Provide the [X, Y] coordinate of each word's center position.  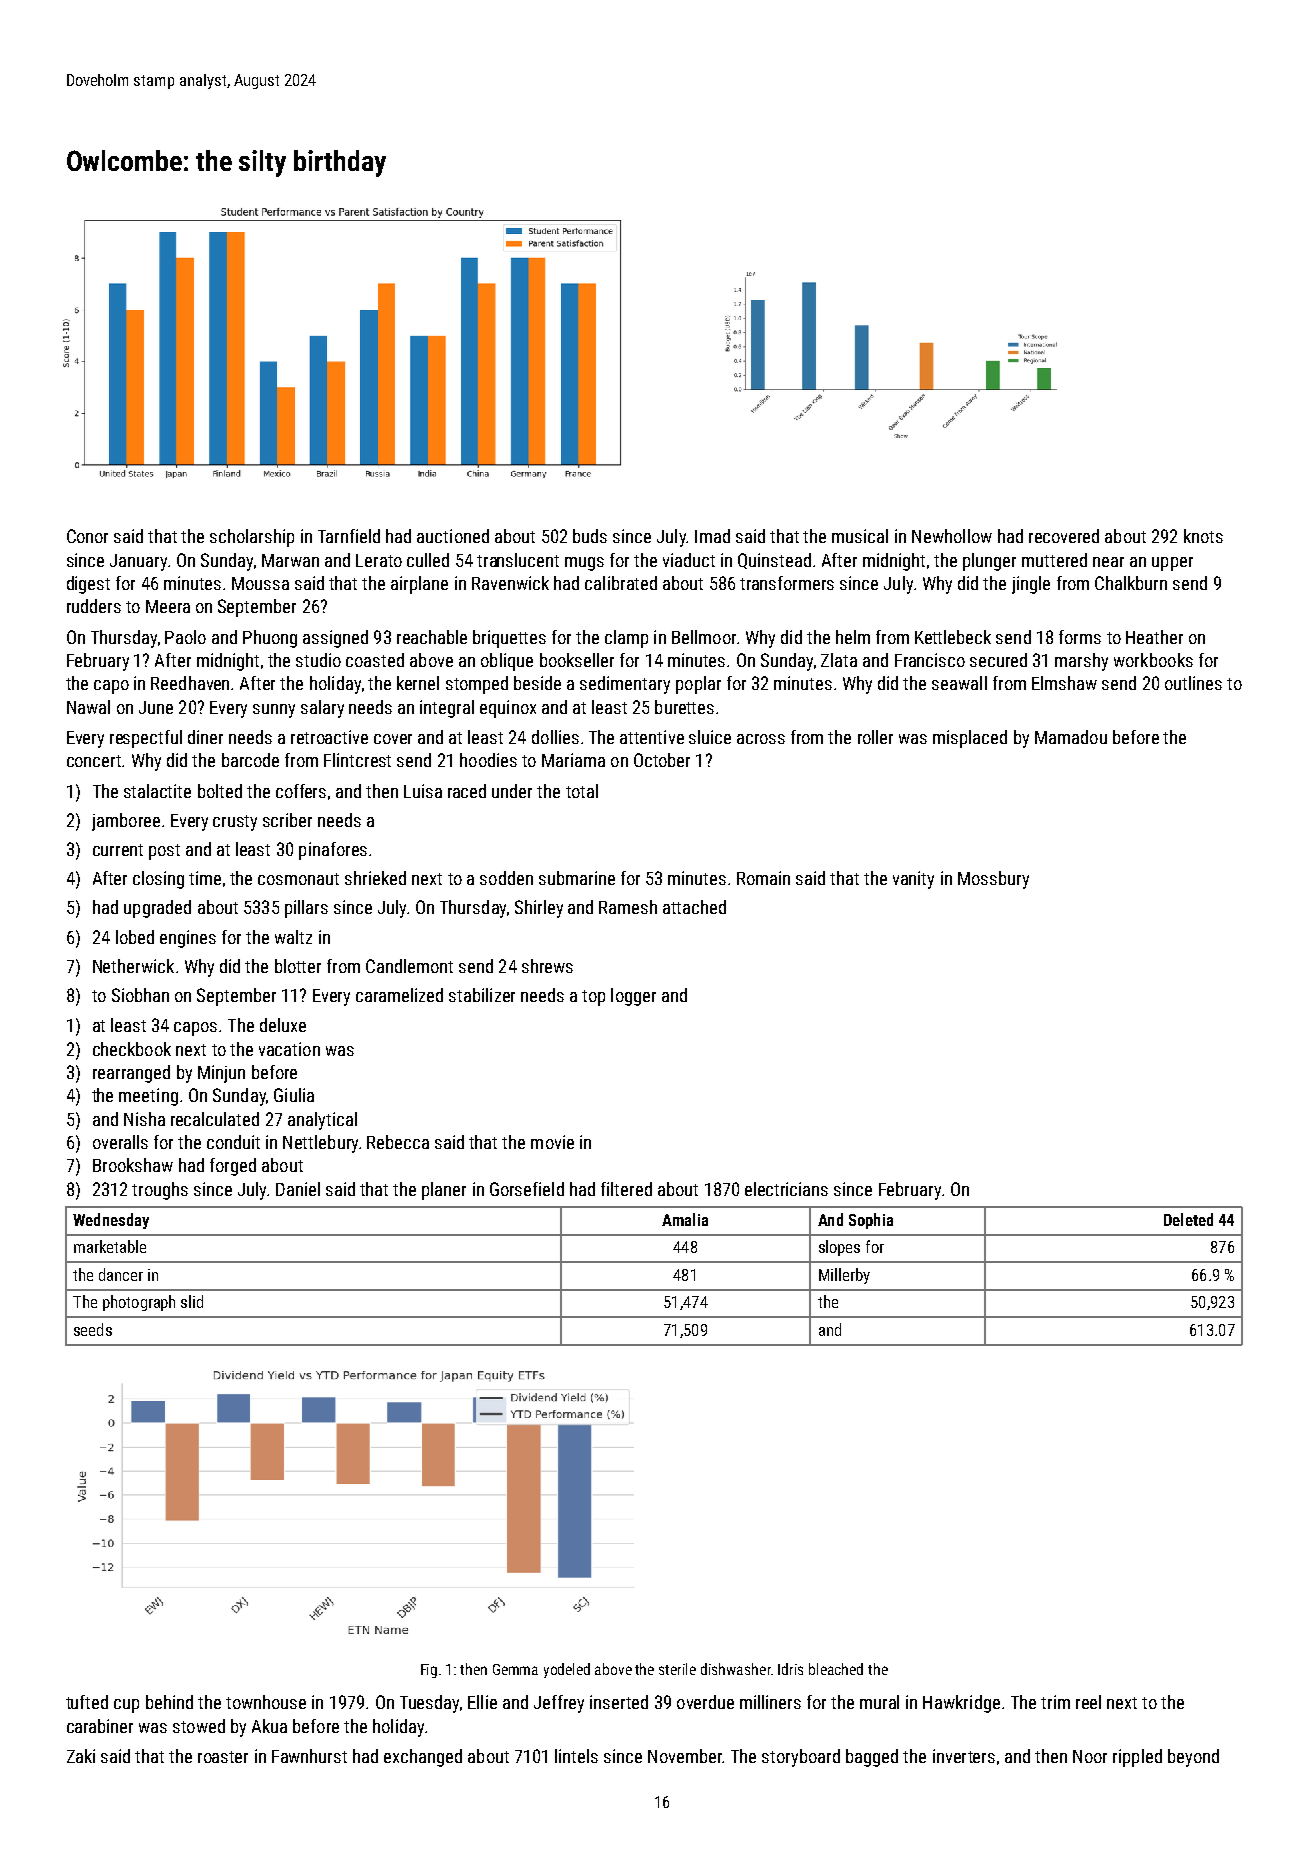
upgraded [157, 909]
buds [590, 536]
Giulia [294, 1095]
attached [694, 907]
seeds [93, 1329]
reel [1088, 1702]
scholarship [252, 538]
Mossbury [993, 880]
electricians [786, 1189]
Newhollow [952, 536]
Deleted [1188, 1219]
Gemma [515, 1669]
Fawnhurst [309, 1756]
